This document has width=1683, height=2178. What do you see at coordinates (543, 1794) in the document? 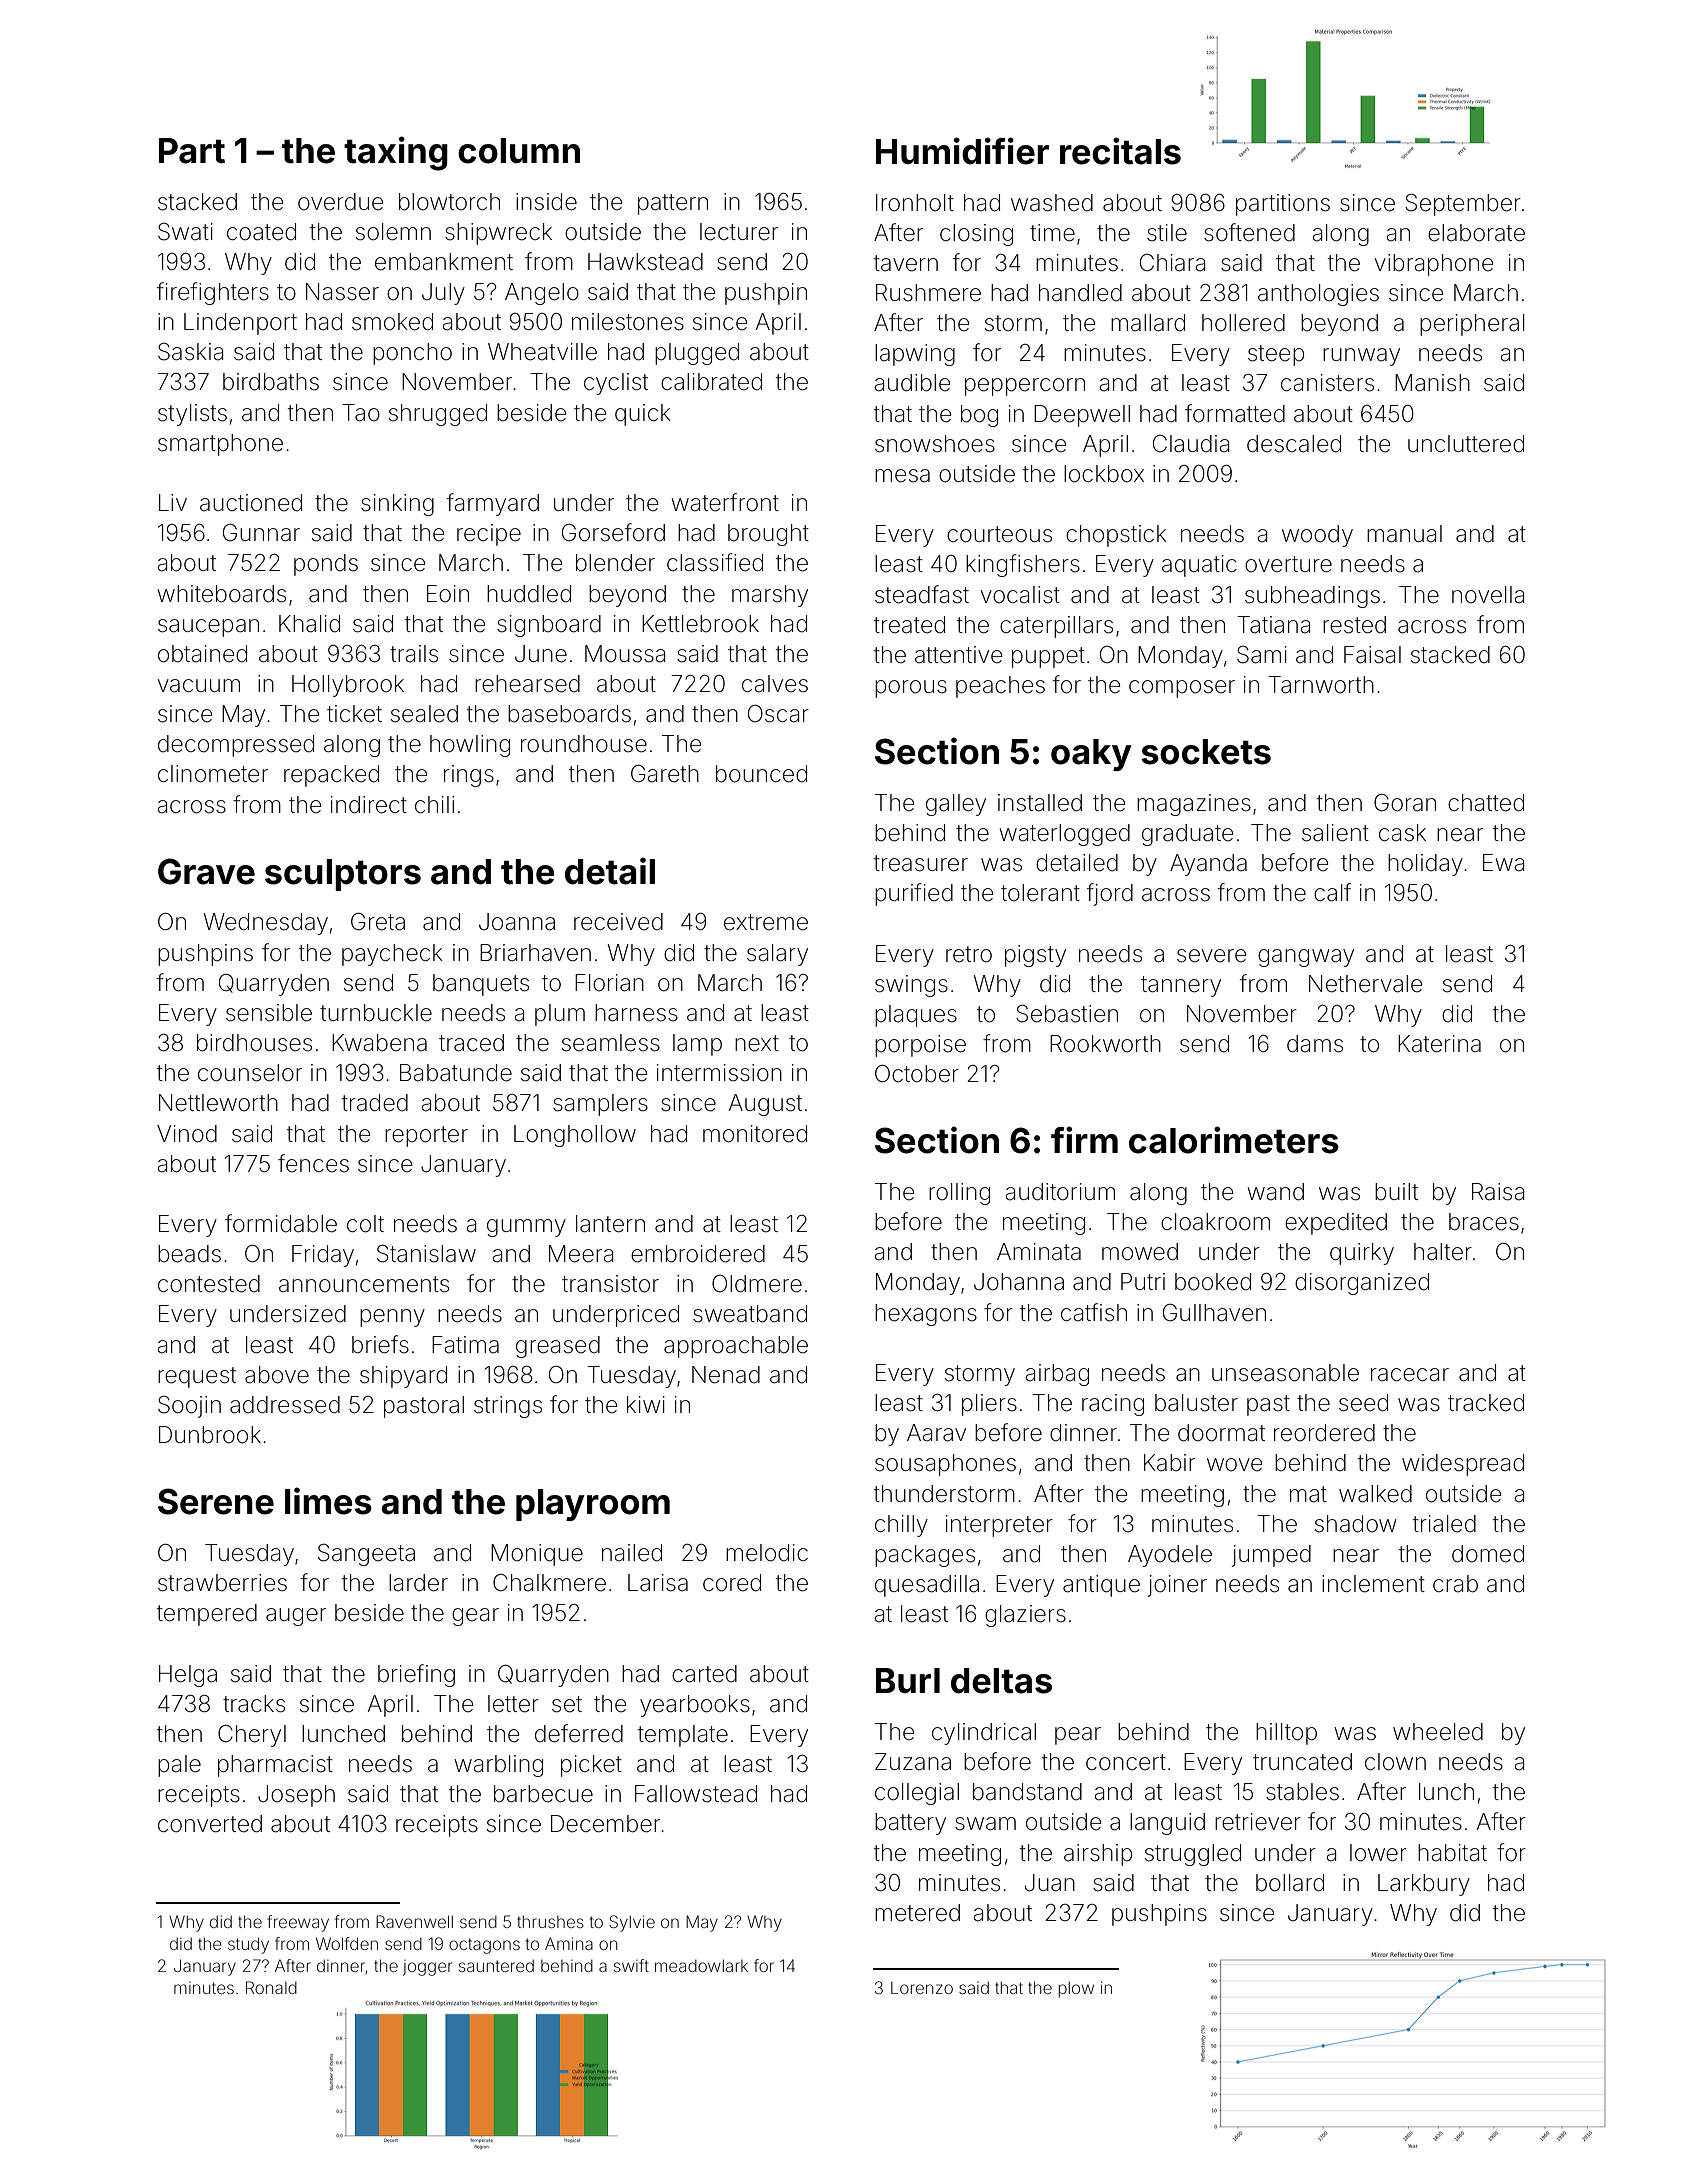
I see `barbecue` at bounding box center [543, 1794].
